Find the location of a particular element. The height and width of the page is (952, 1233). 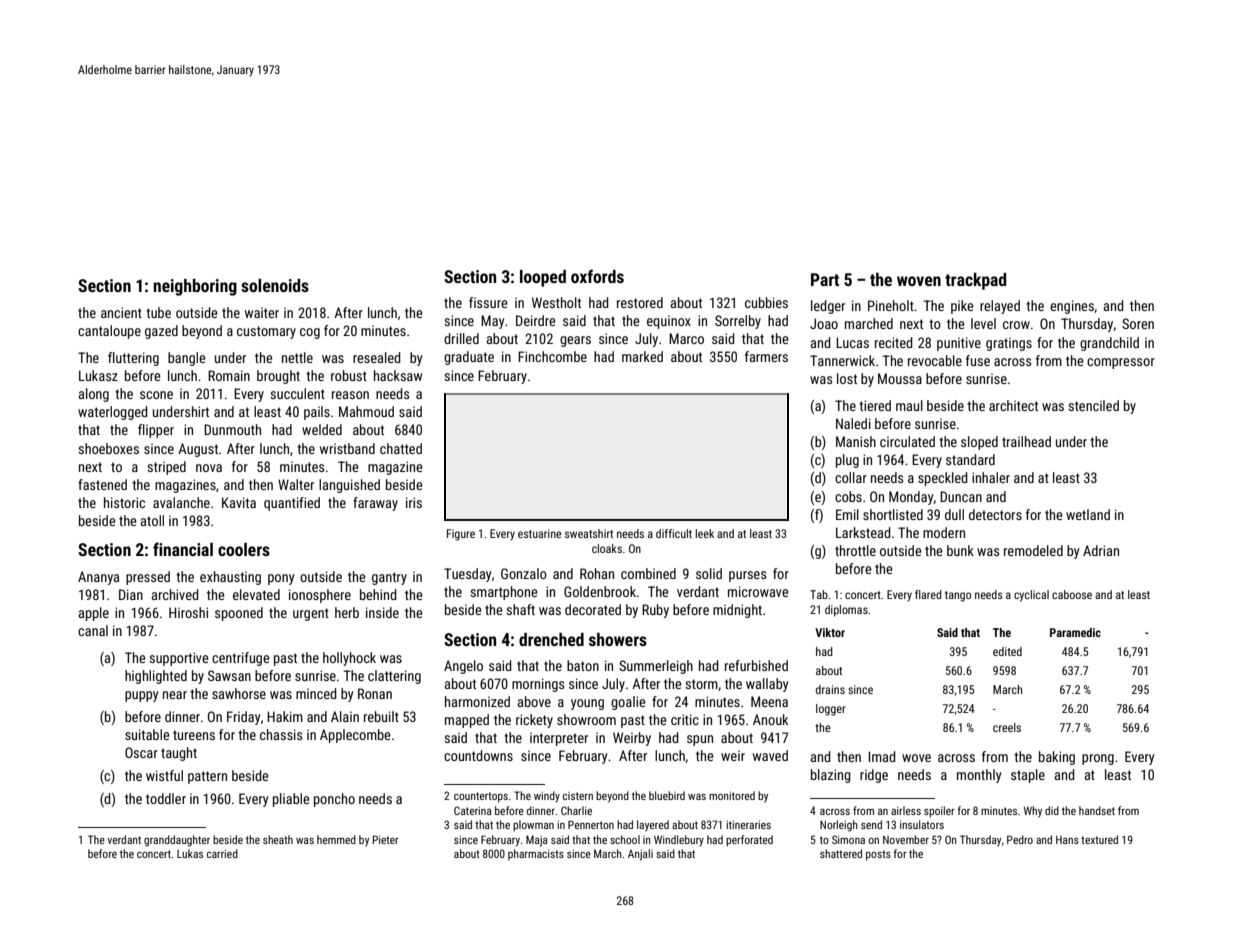

supportive is located at coordinates (179, 659).
